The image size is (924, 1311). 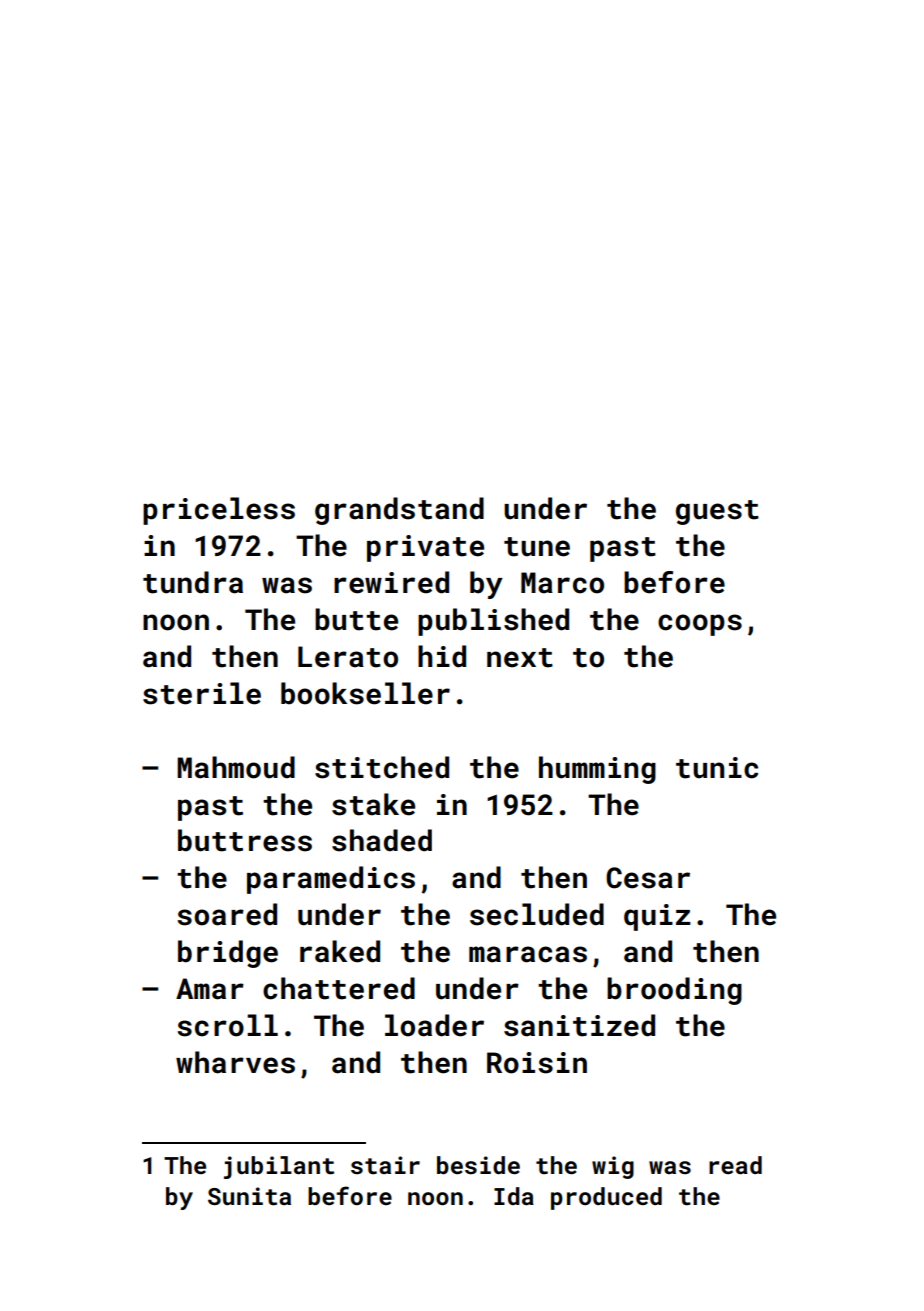 I want to click on guest, so click(x=717, y=512).
